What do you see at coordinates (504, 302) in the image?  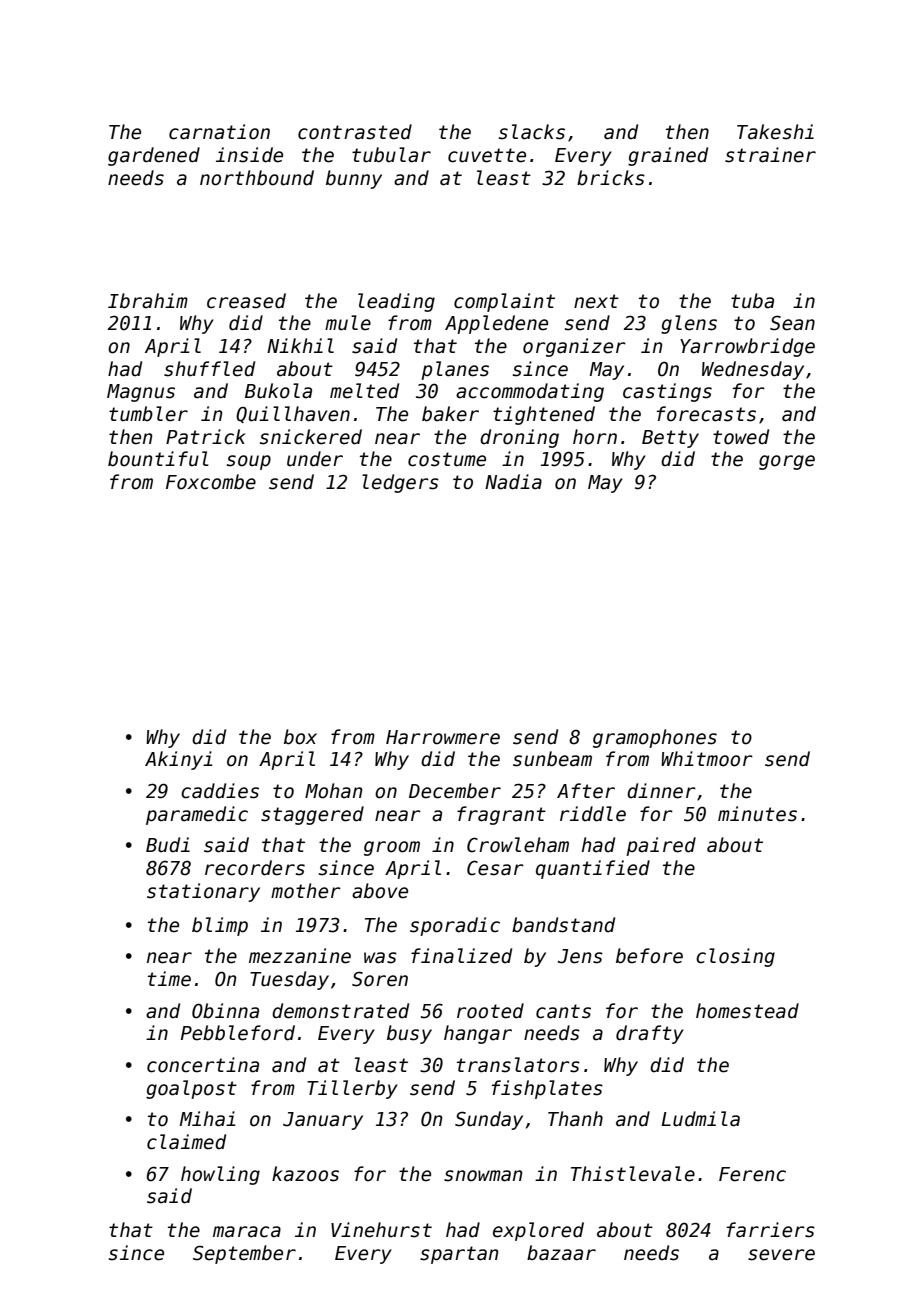 I see `complaint` at bounding box center [504, 302].
